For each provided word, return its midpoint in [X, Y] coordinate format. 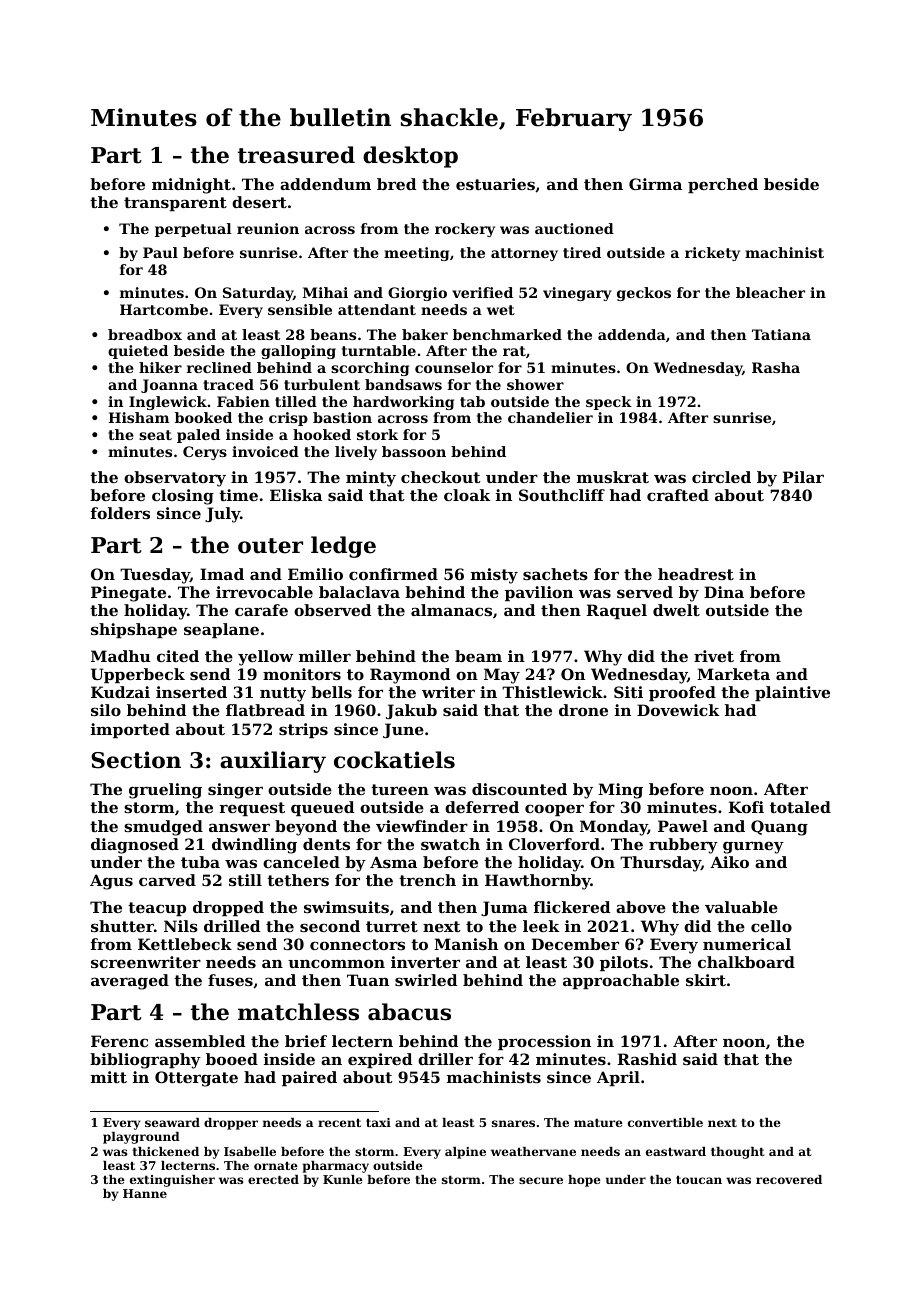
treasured [296, 155]
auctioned [574, 228]
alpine [465, 1153]
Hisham [139, 417]
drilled [232, 926]
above [641, 907]
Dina [724, 592]
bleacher [770, 292]
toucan [699, 1180]
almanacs [451, 610]
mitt [109, 1077]
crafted [678, 495]
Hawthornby [537, 882]
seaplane [221, 630]
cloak [467, 495]
